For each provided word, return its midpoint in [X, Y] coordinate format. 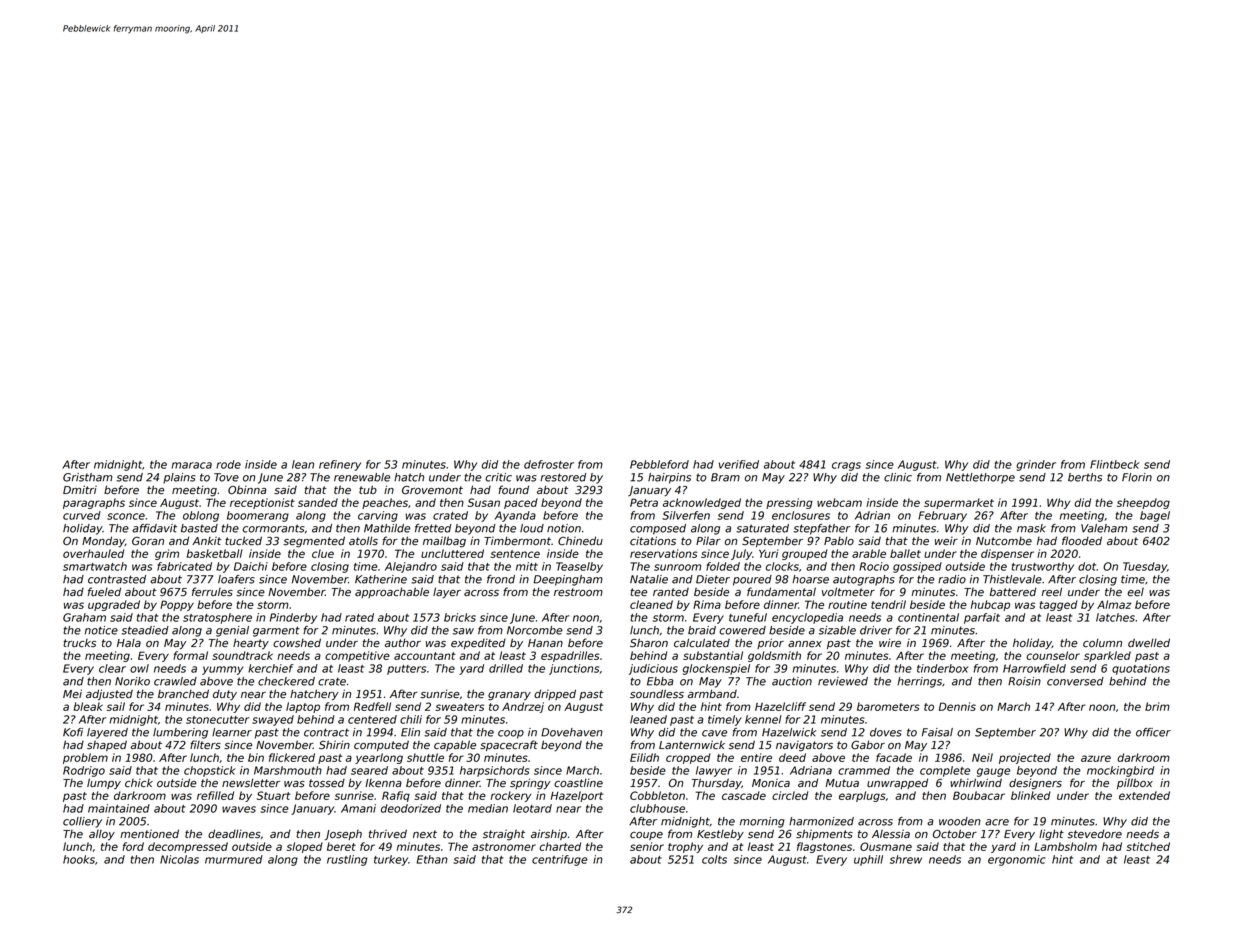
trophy [685, 847]
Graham [84, 617]
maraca [191, 465]
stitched [1148, 846]
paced [521, 503]
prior [770, 643]
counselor [1053, 655]
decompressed [188, 847]
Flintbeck [1114, 464]
